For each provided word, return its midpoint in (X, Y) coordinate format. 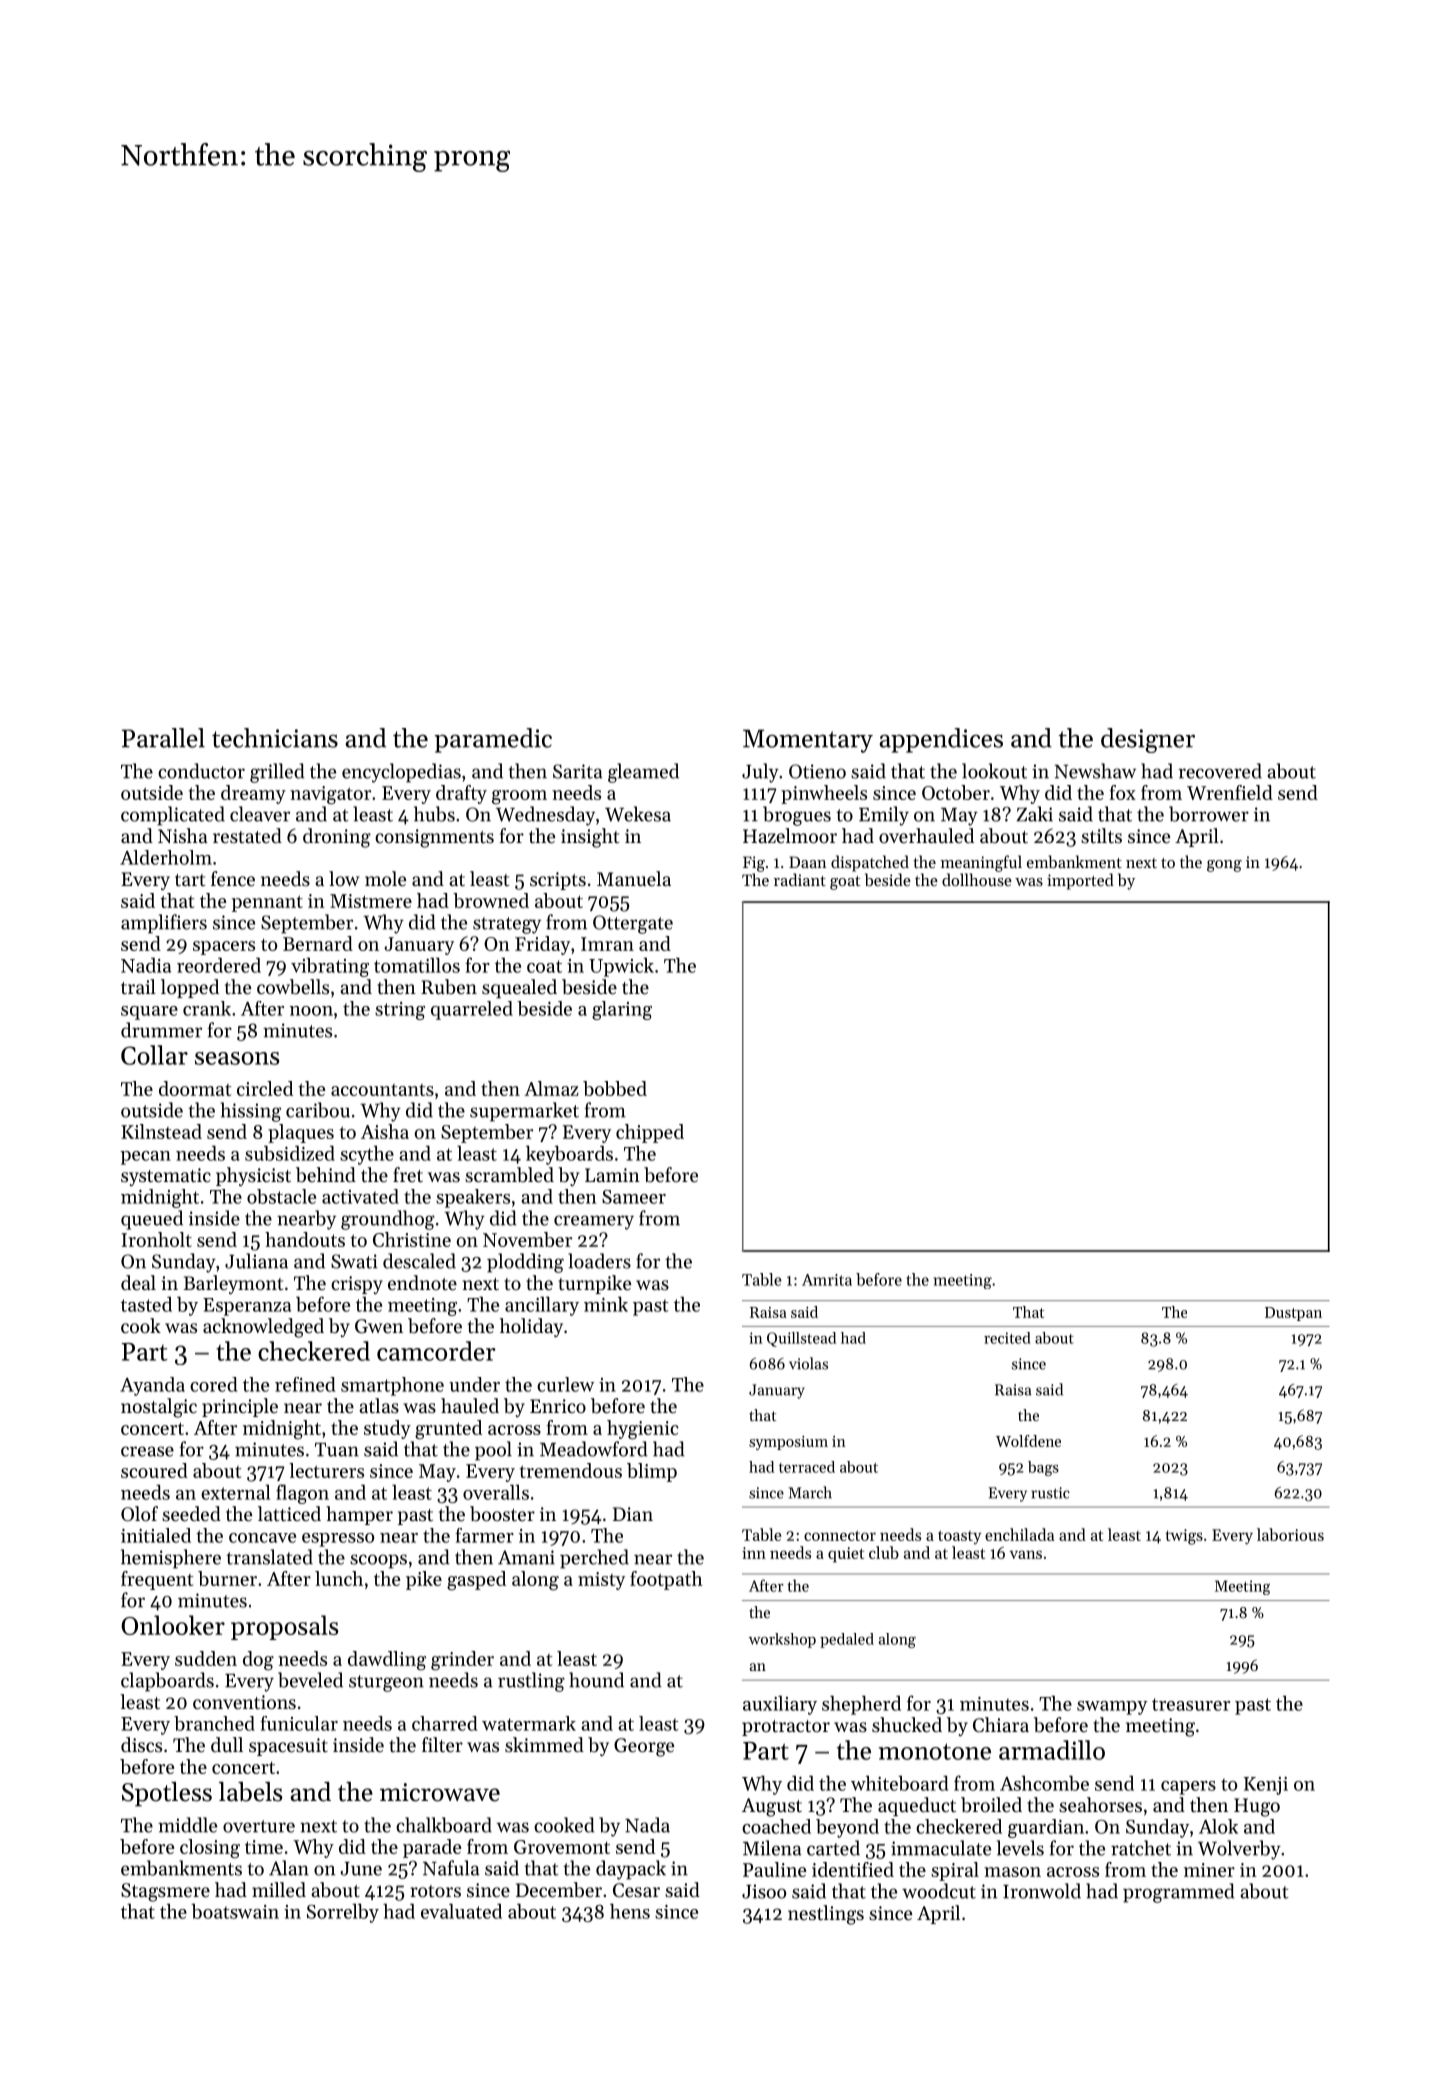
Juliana (256, 1261)
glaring (622, 1010)
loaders (599, 1261)
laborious (1290, 1534)
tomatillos (417, 965)
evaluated (461, 1911)
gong (1224, 866)
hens (630, 1911)
